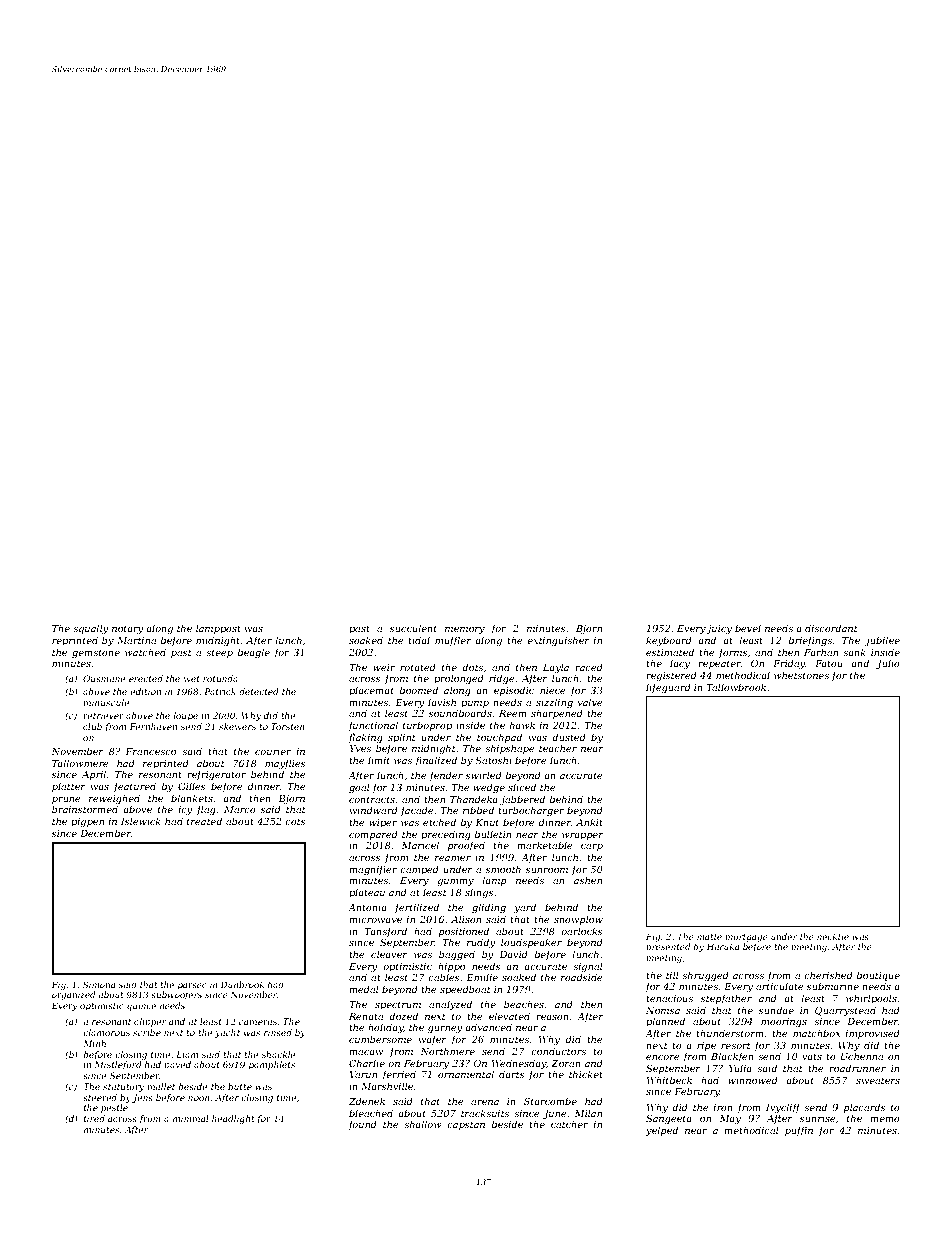  What do you see at coordinates (99, 984) in the screenshot?
I see `Simona` at bounding box center [99, 984].
